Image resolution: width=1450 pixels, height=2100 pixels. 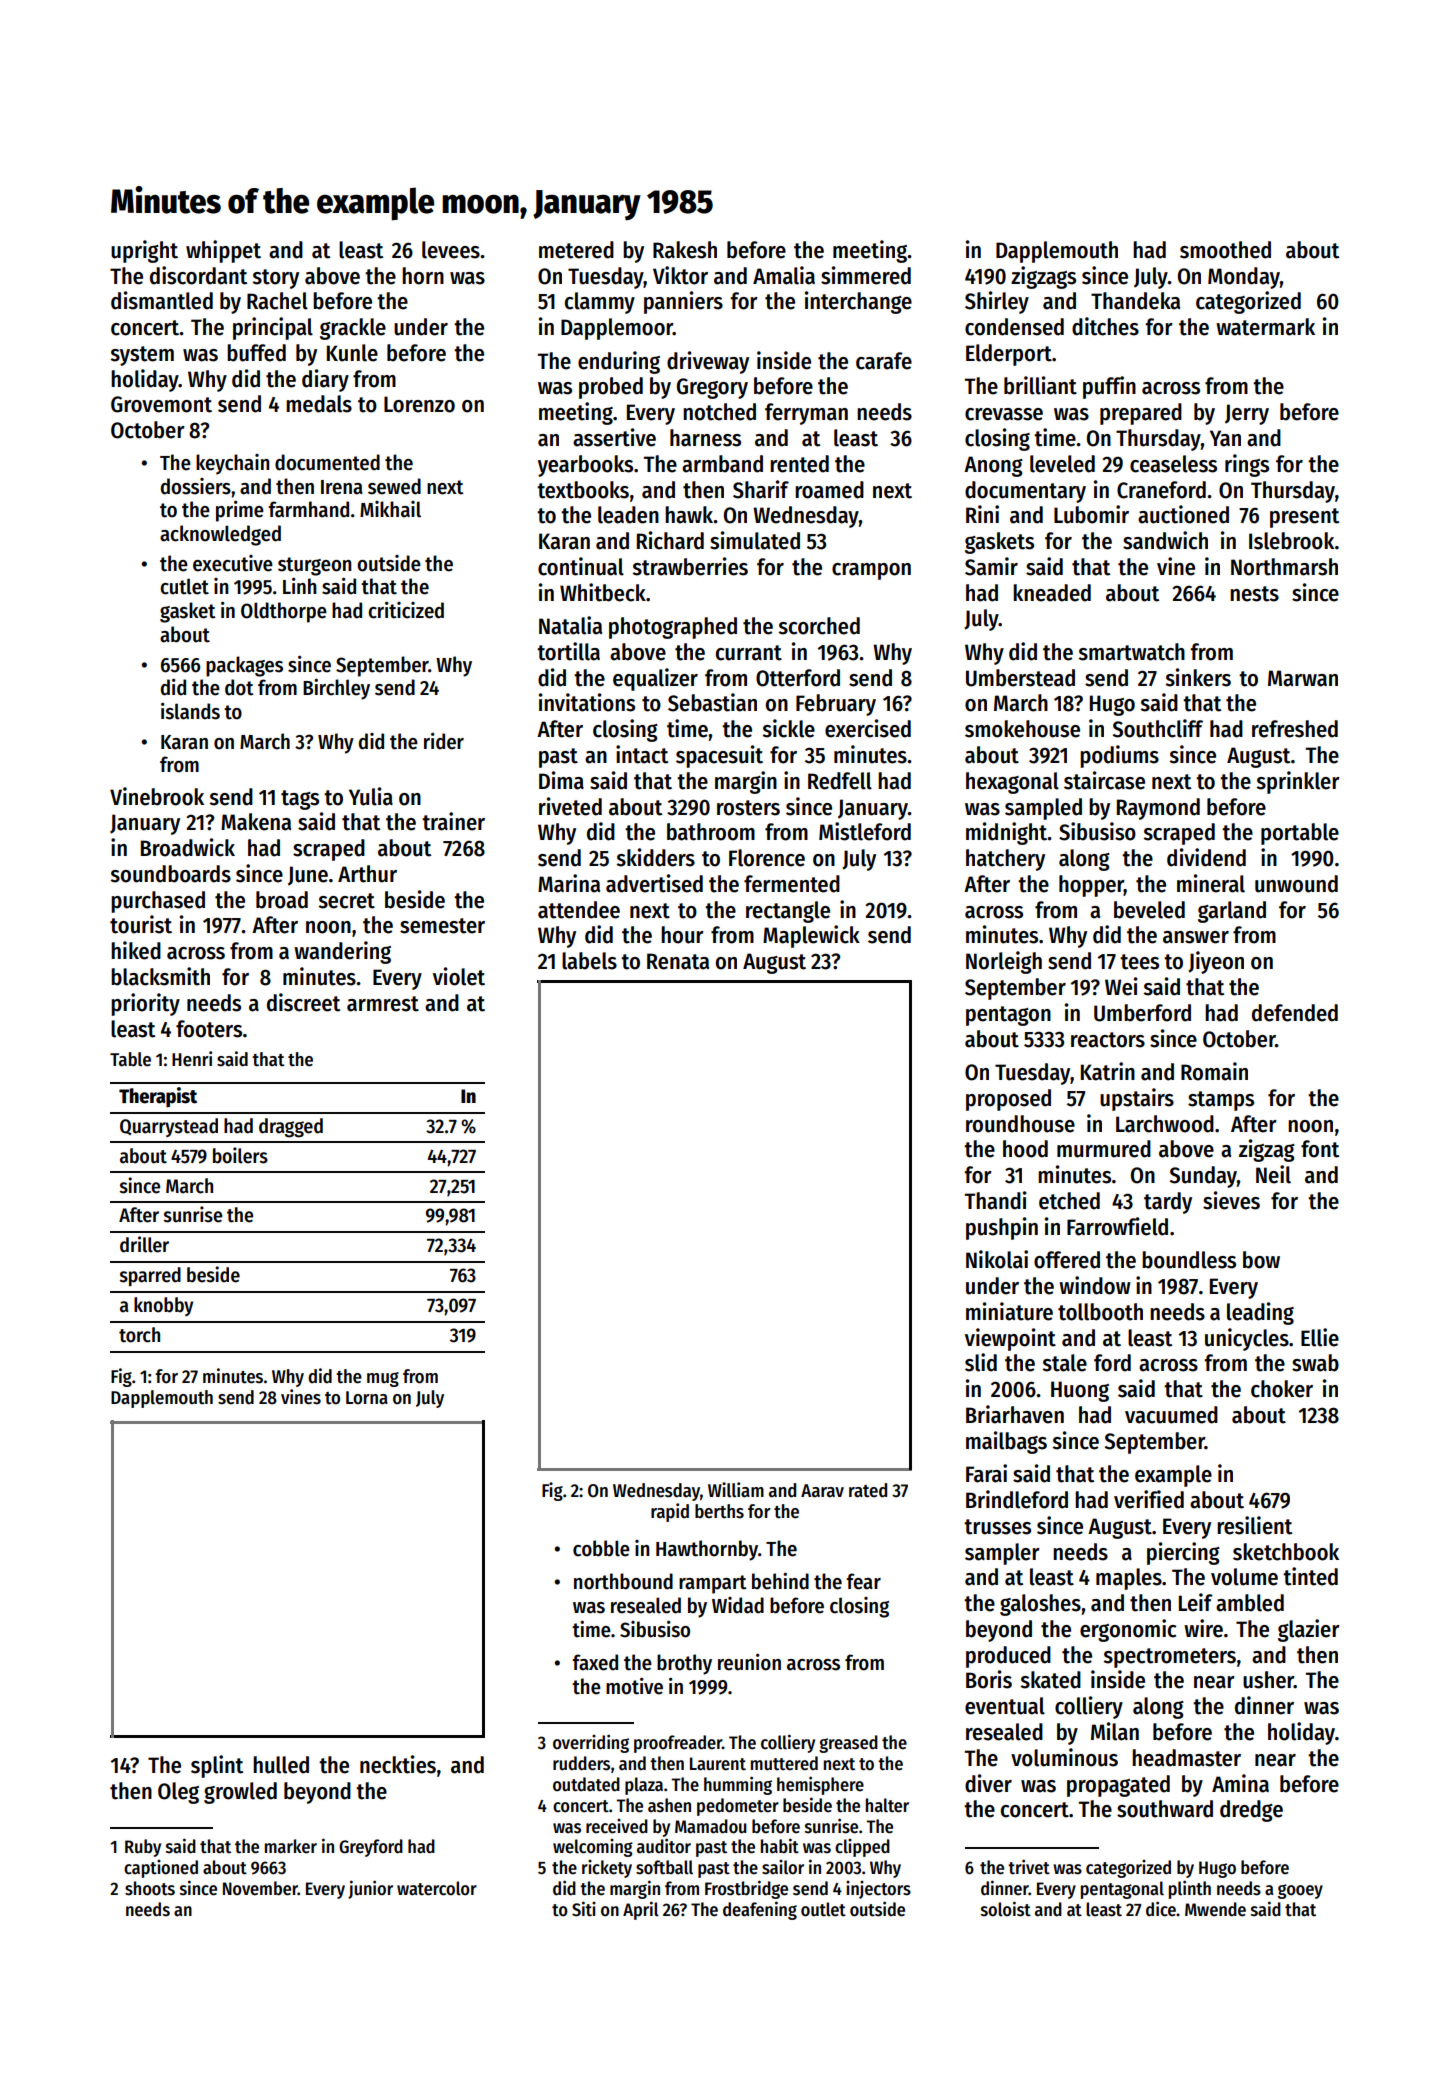 What do you see at coordinates (444, 741) in the document?
I see `rider` at bounding box center [444, 741].
